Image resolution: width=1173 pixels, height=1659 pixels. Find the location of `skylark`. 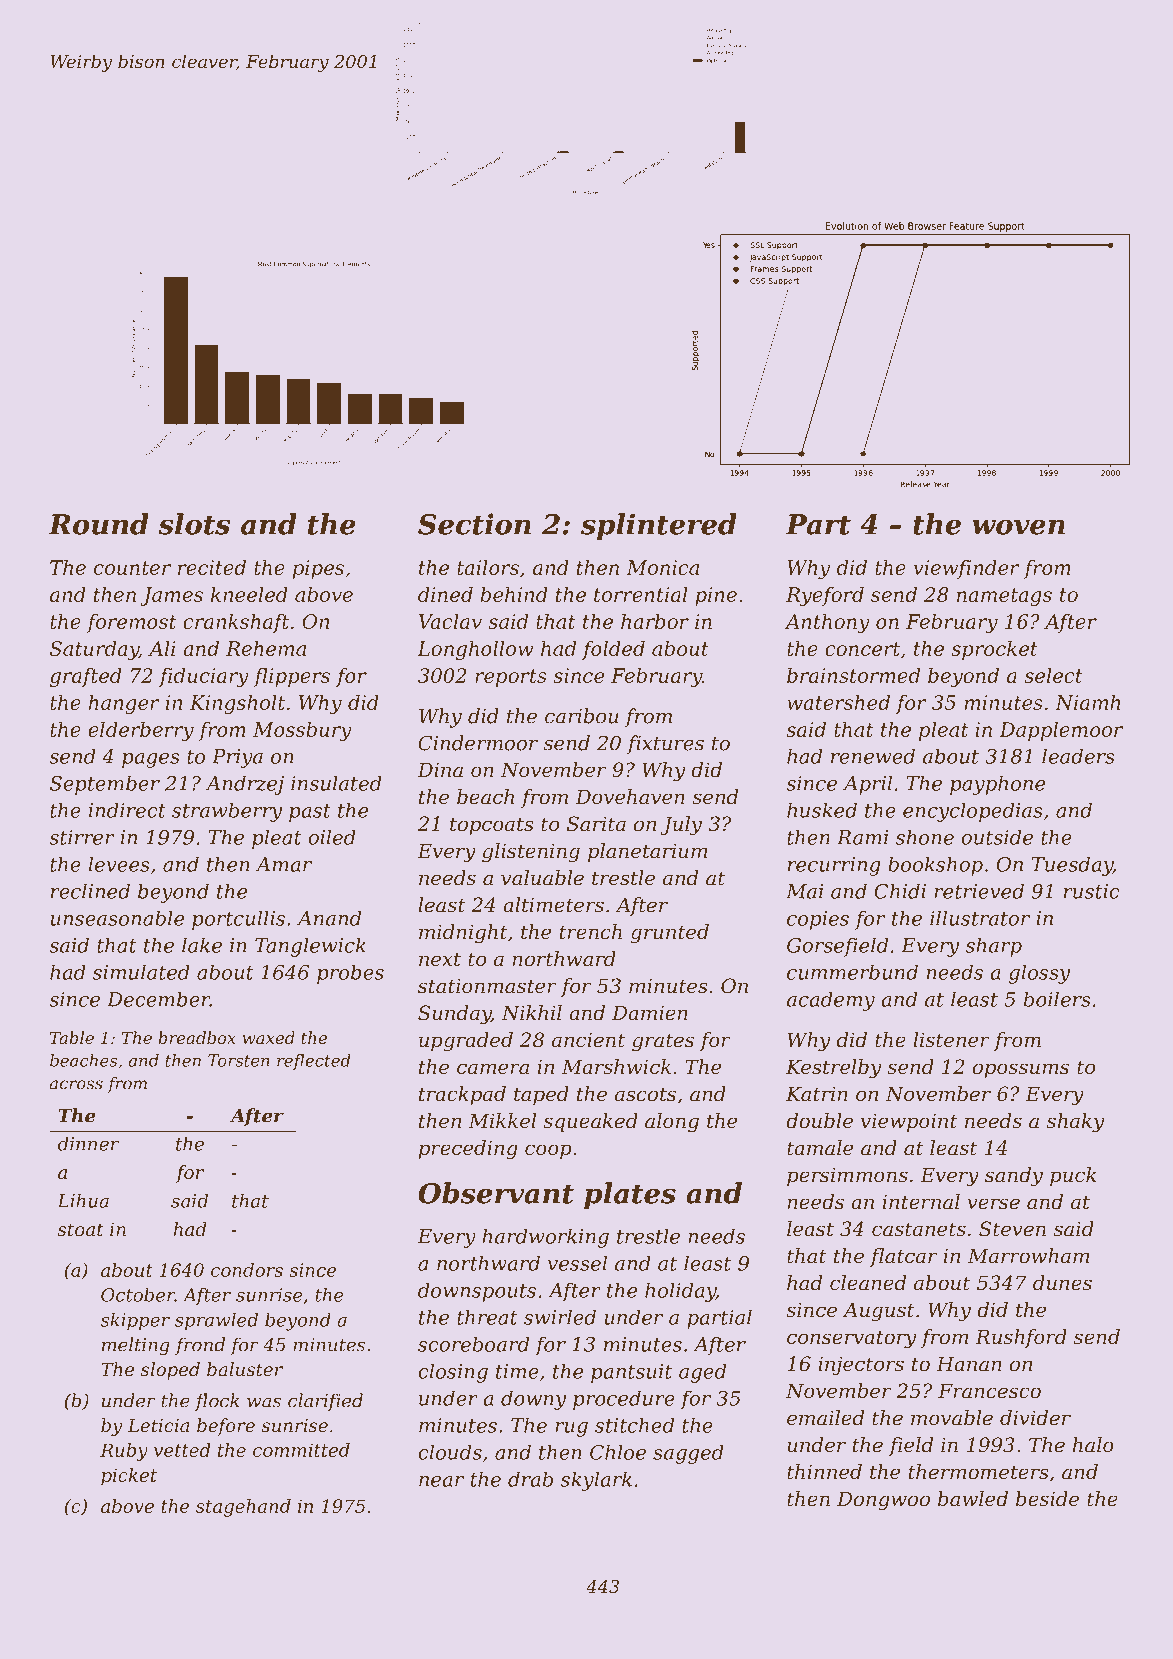

skylark is located at coordinates (596, 1481).
